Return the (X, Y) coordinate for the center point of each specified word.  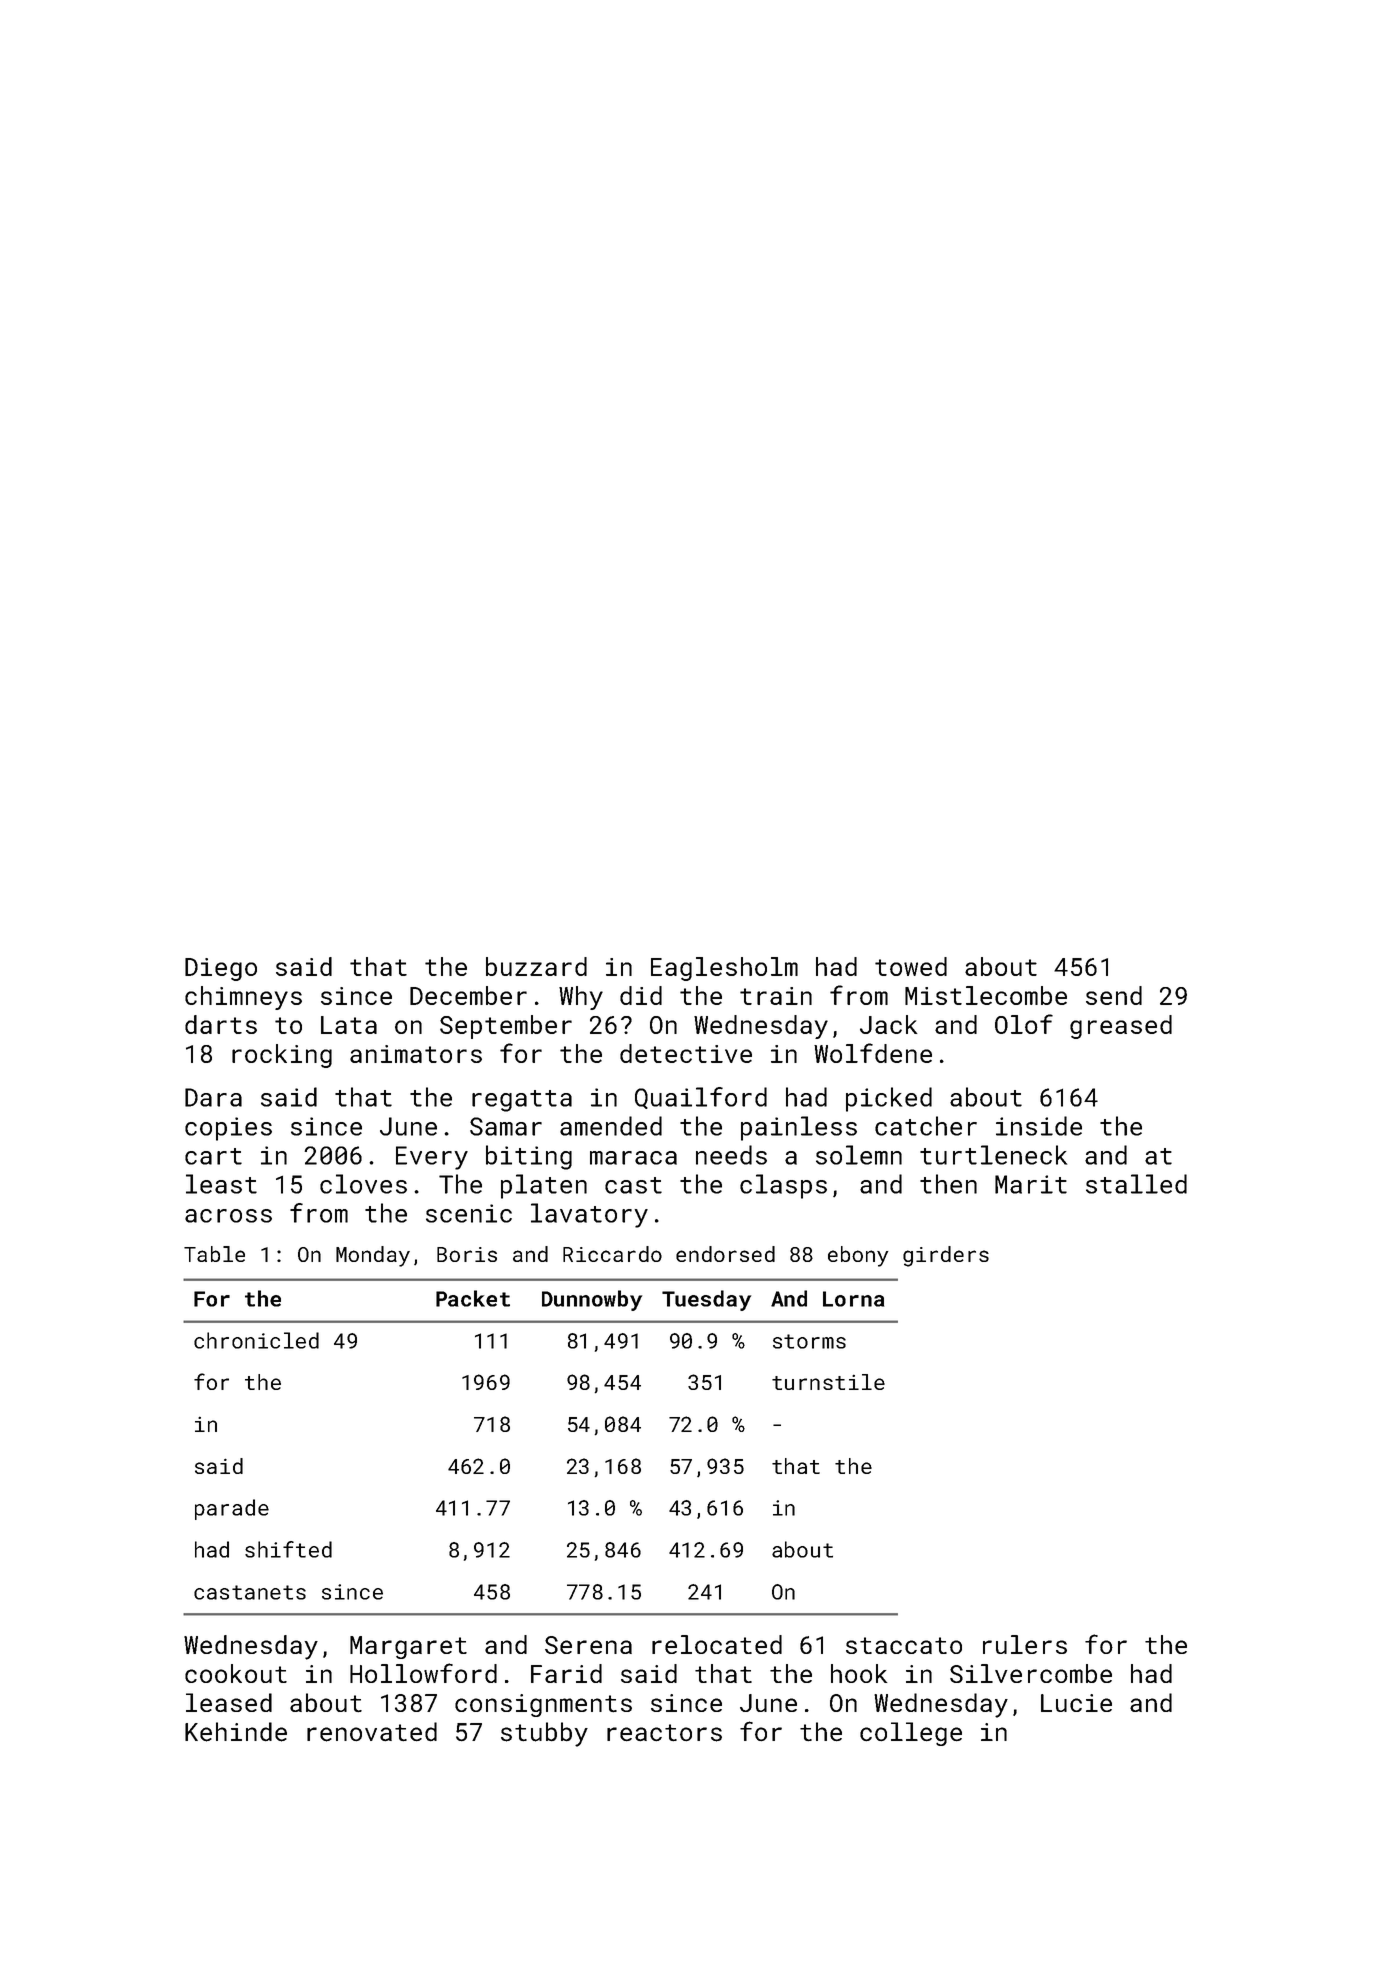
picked (889, 1099)
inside (1039, 1126)
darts (221, 1024)
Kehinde (236, 1732)
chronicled (256, 1340)
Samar (506, 1126)
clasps (783, 1186)
